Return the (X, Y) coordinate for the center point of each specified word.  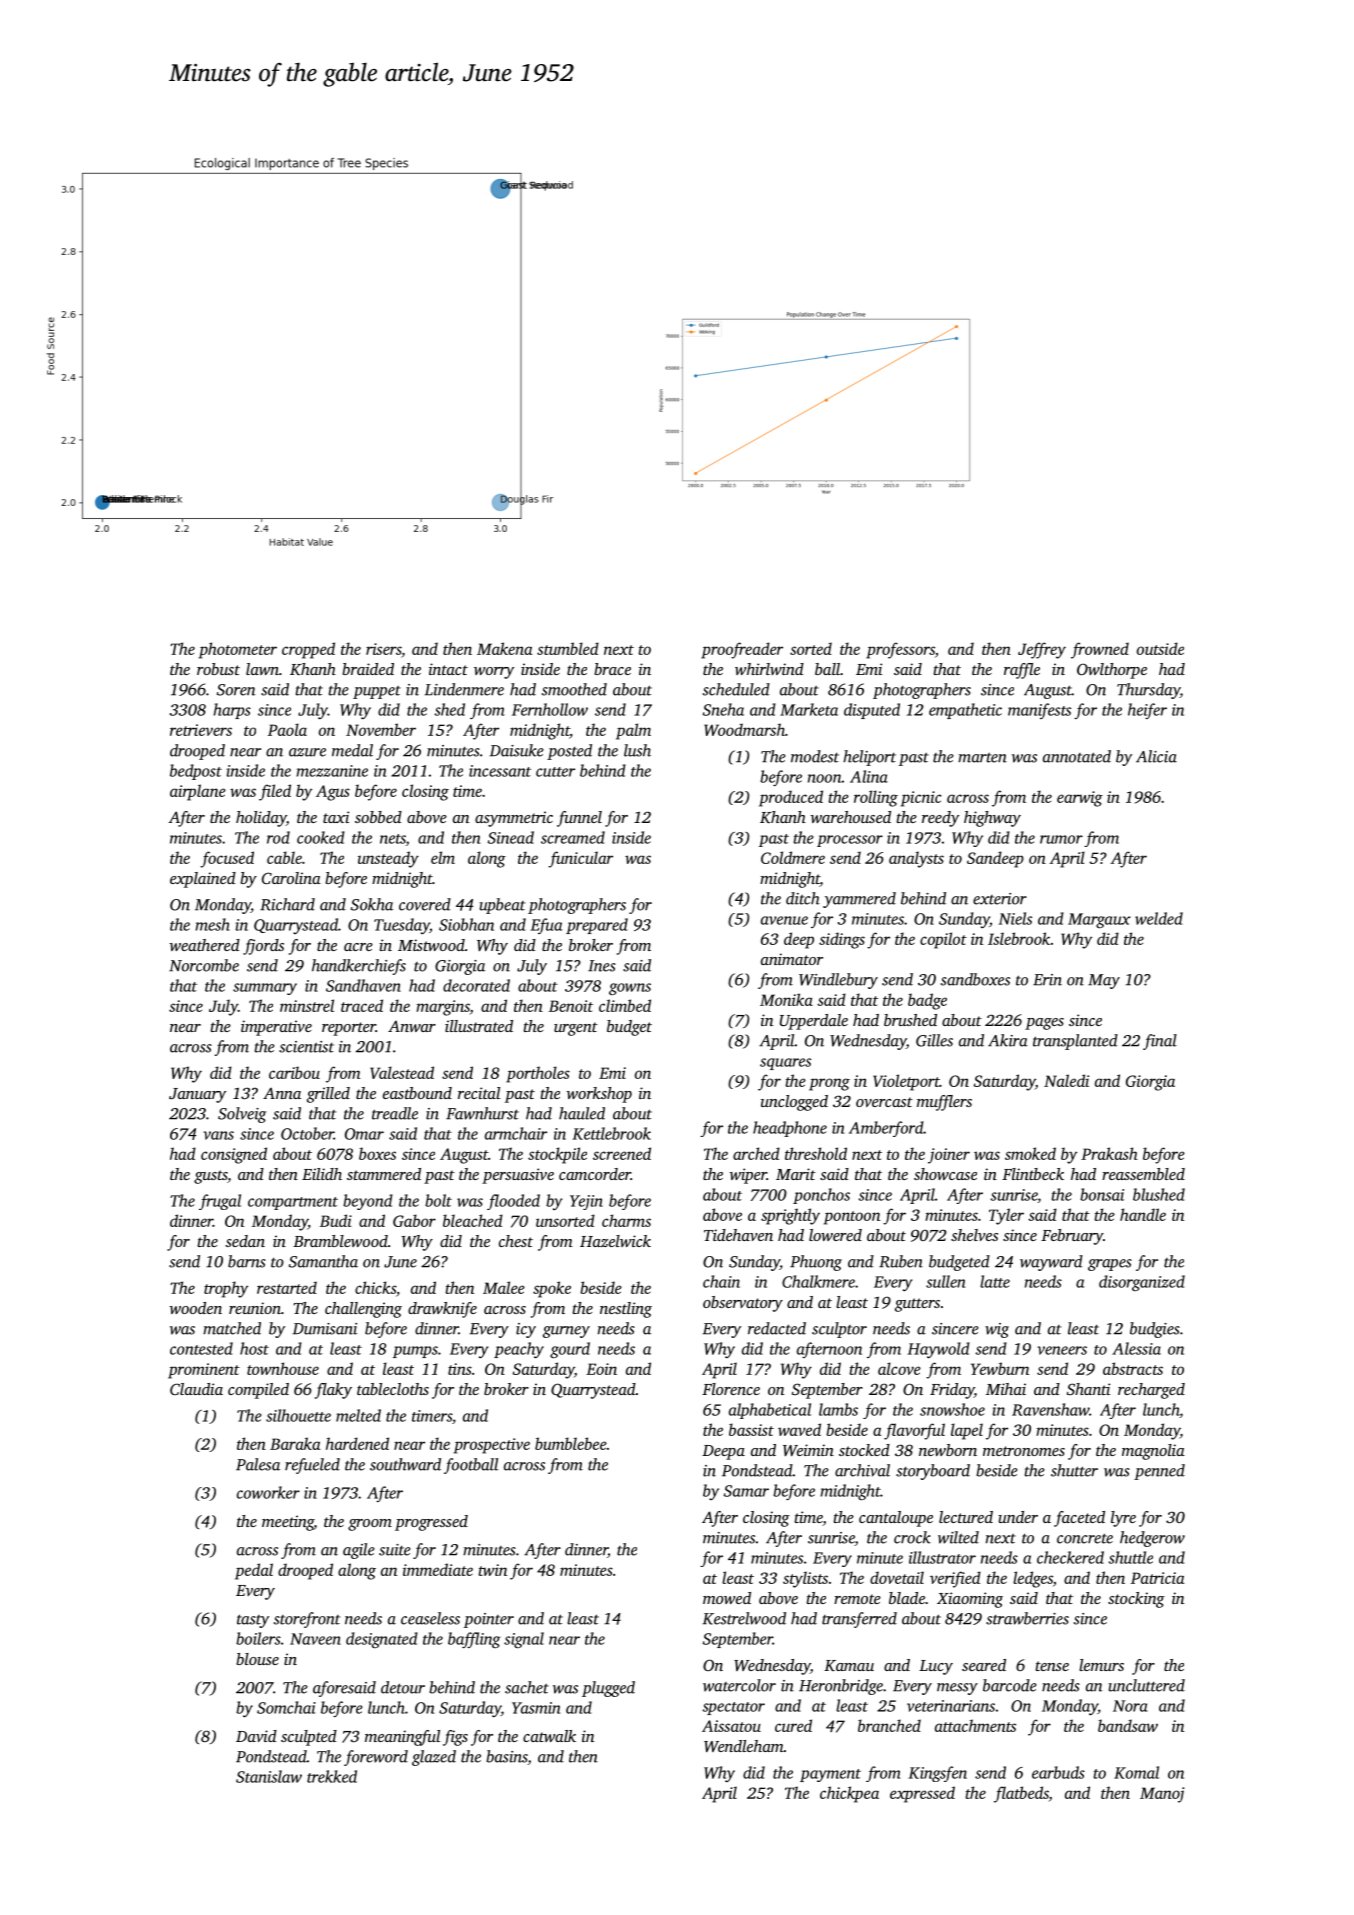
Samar (746, 1491)
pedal (254, 1571)
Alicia (1156, 756)
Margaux (1099, 921)
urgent (576, 1029)
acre (358, 947)
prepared (597, 926)
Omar (364, 1134)
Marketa (809, 709)
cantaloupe (896, 1519)
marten (982, 758)
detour (403, 1687)
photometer (238, 650)
